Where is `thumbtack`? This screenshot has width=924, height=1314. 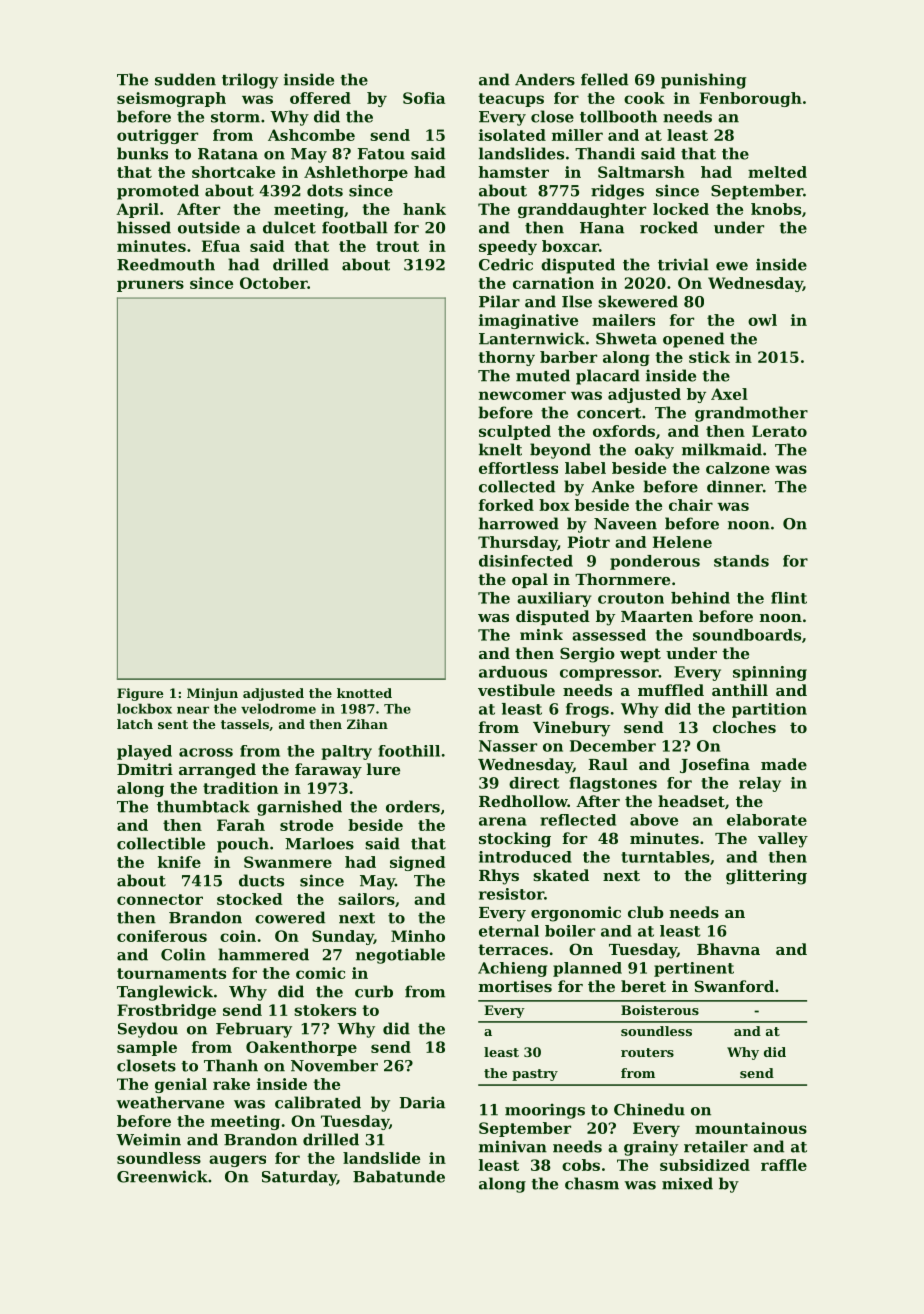 thumbtack is located at coordinates (203, 806).
